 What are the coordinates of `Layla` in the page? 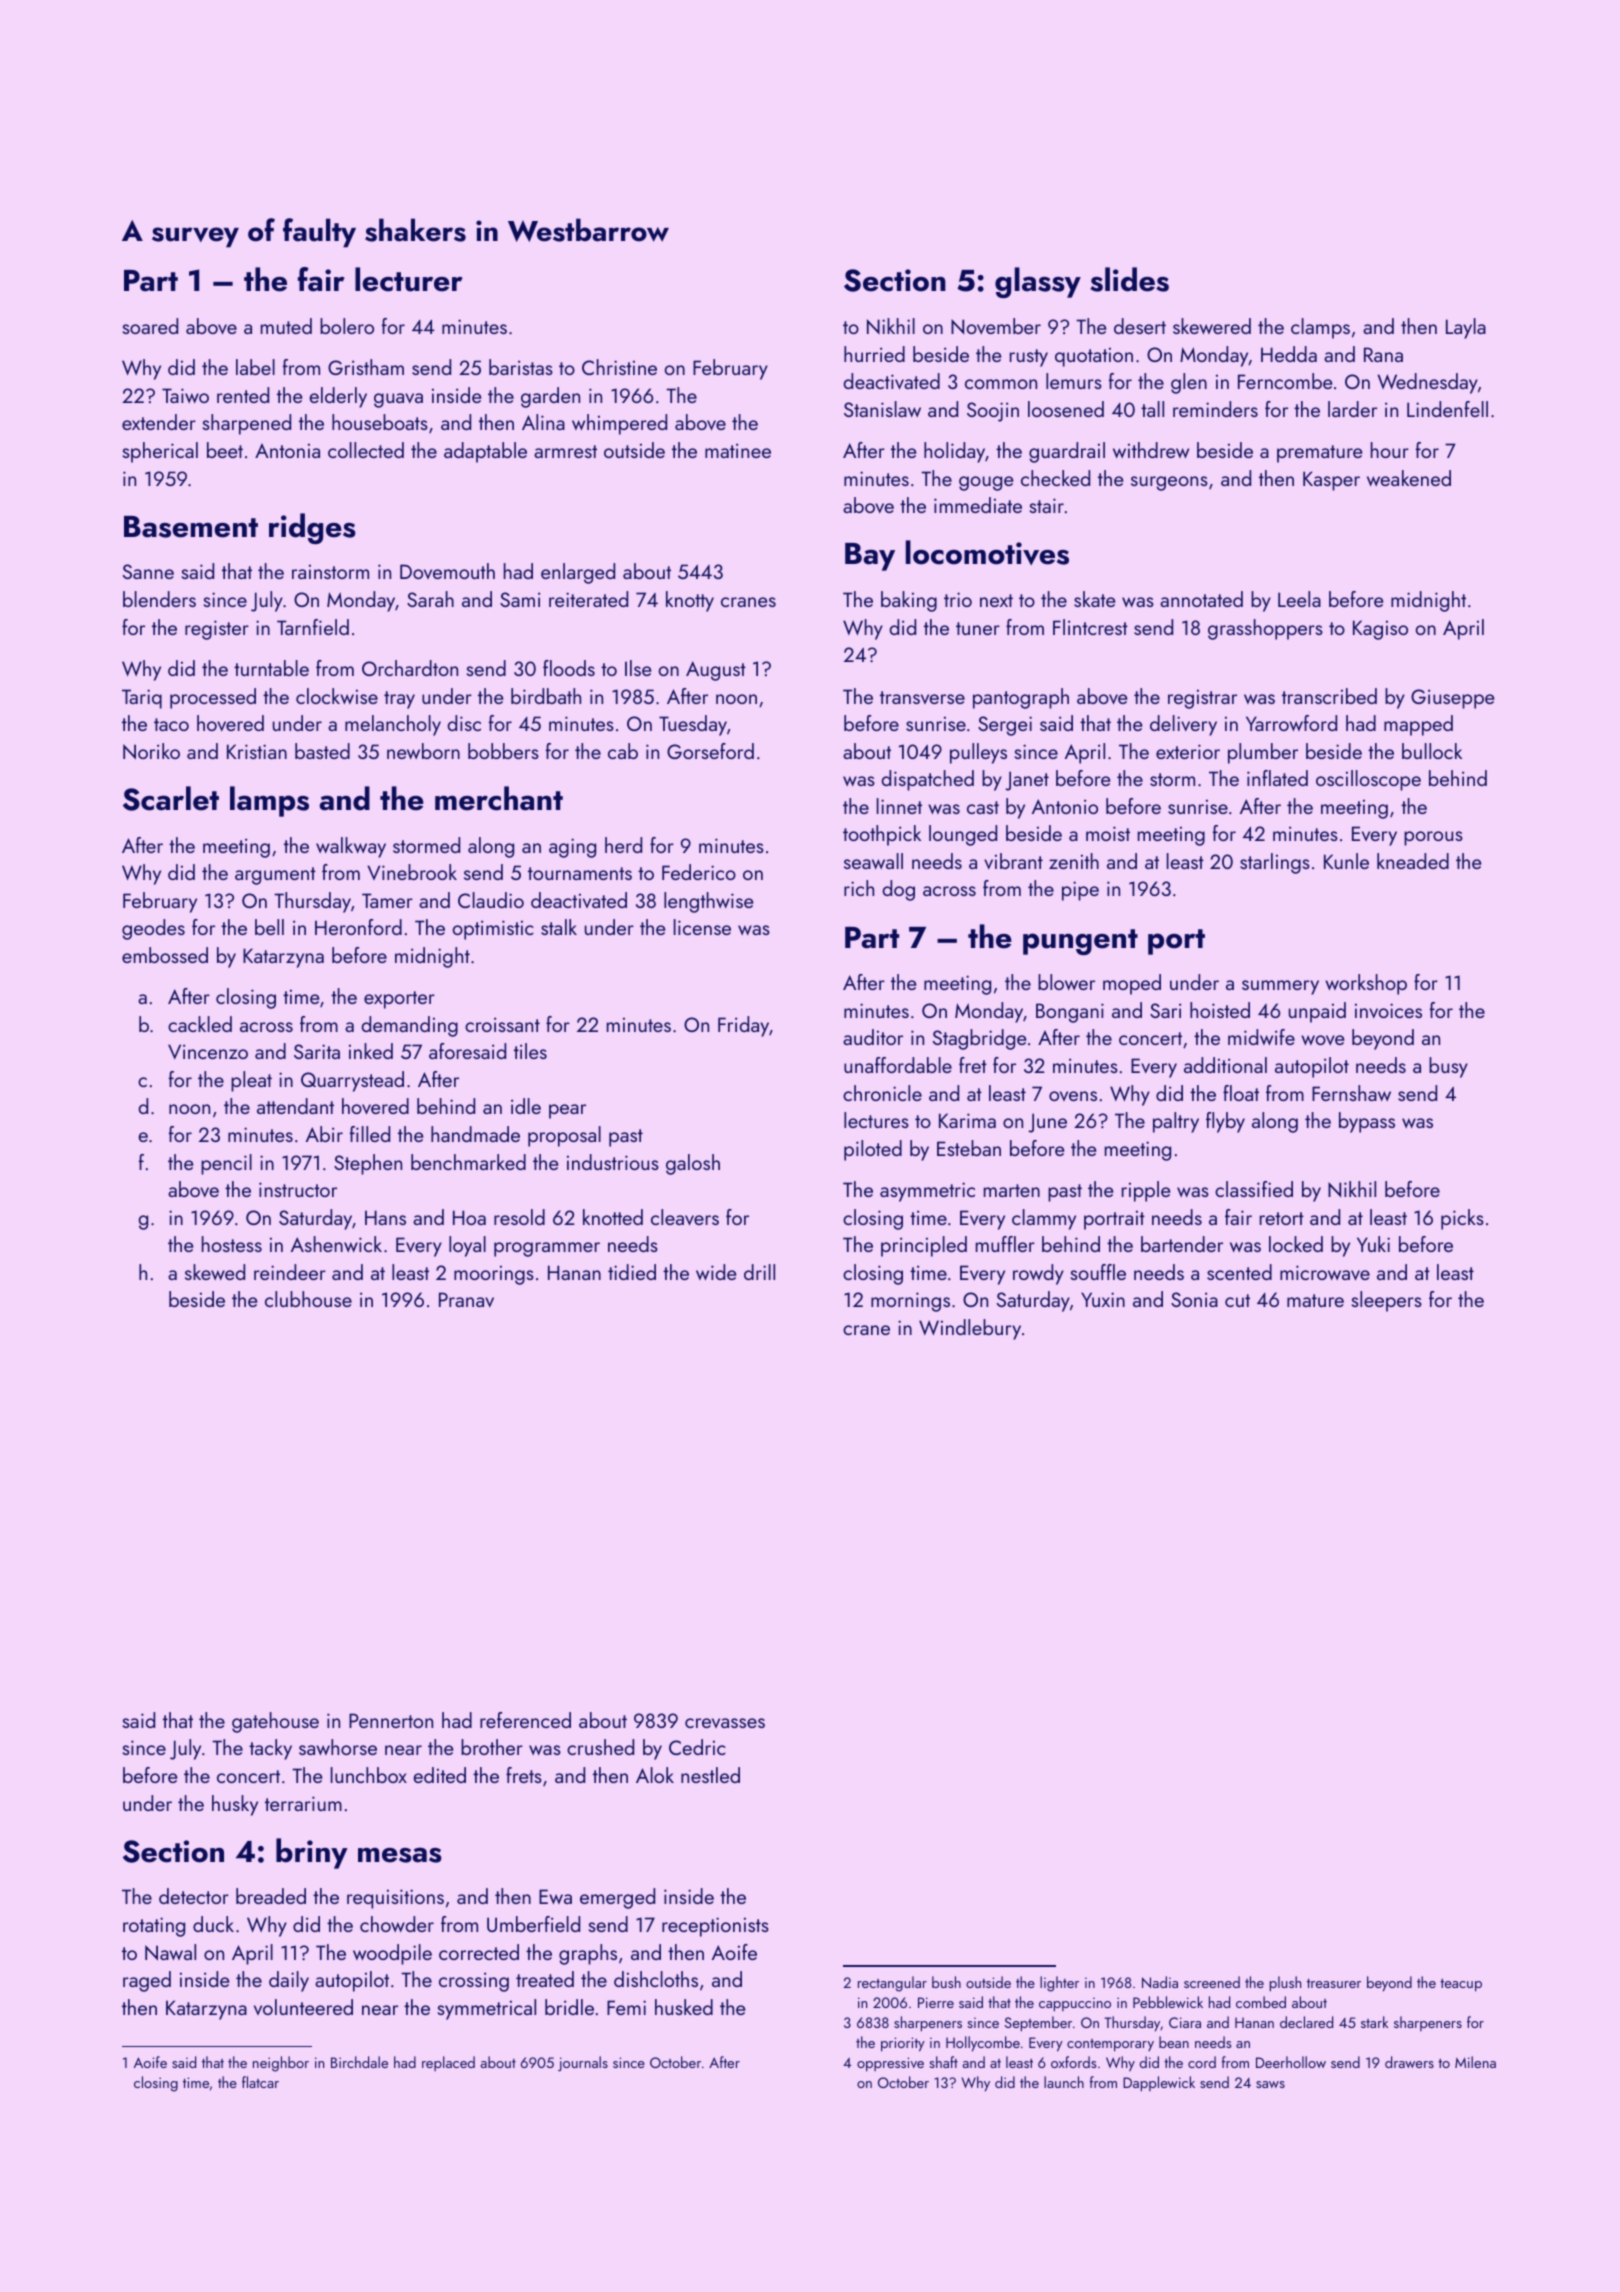 It's located at (1466, 328).
